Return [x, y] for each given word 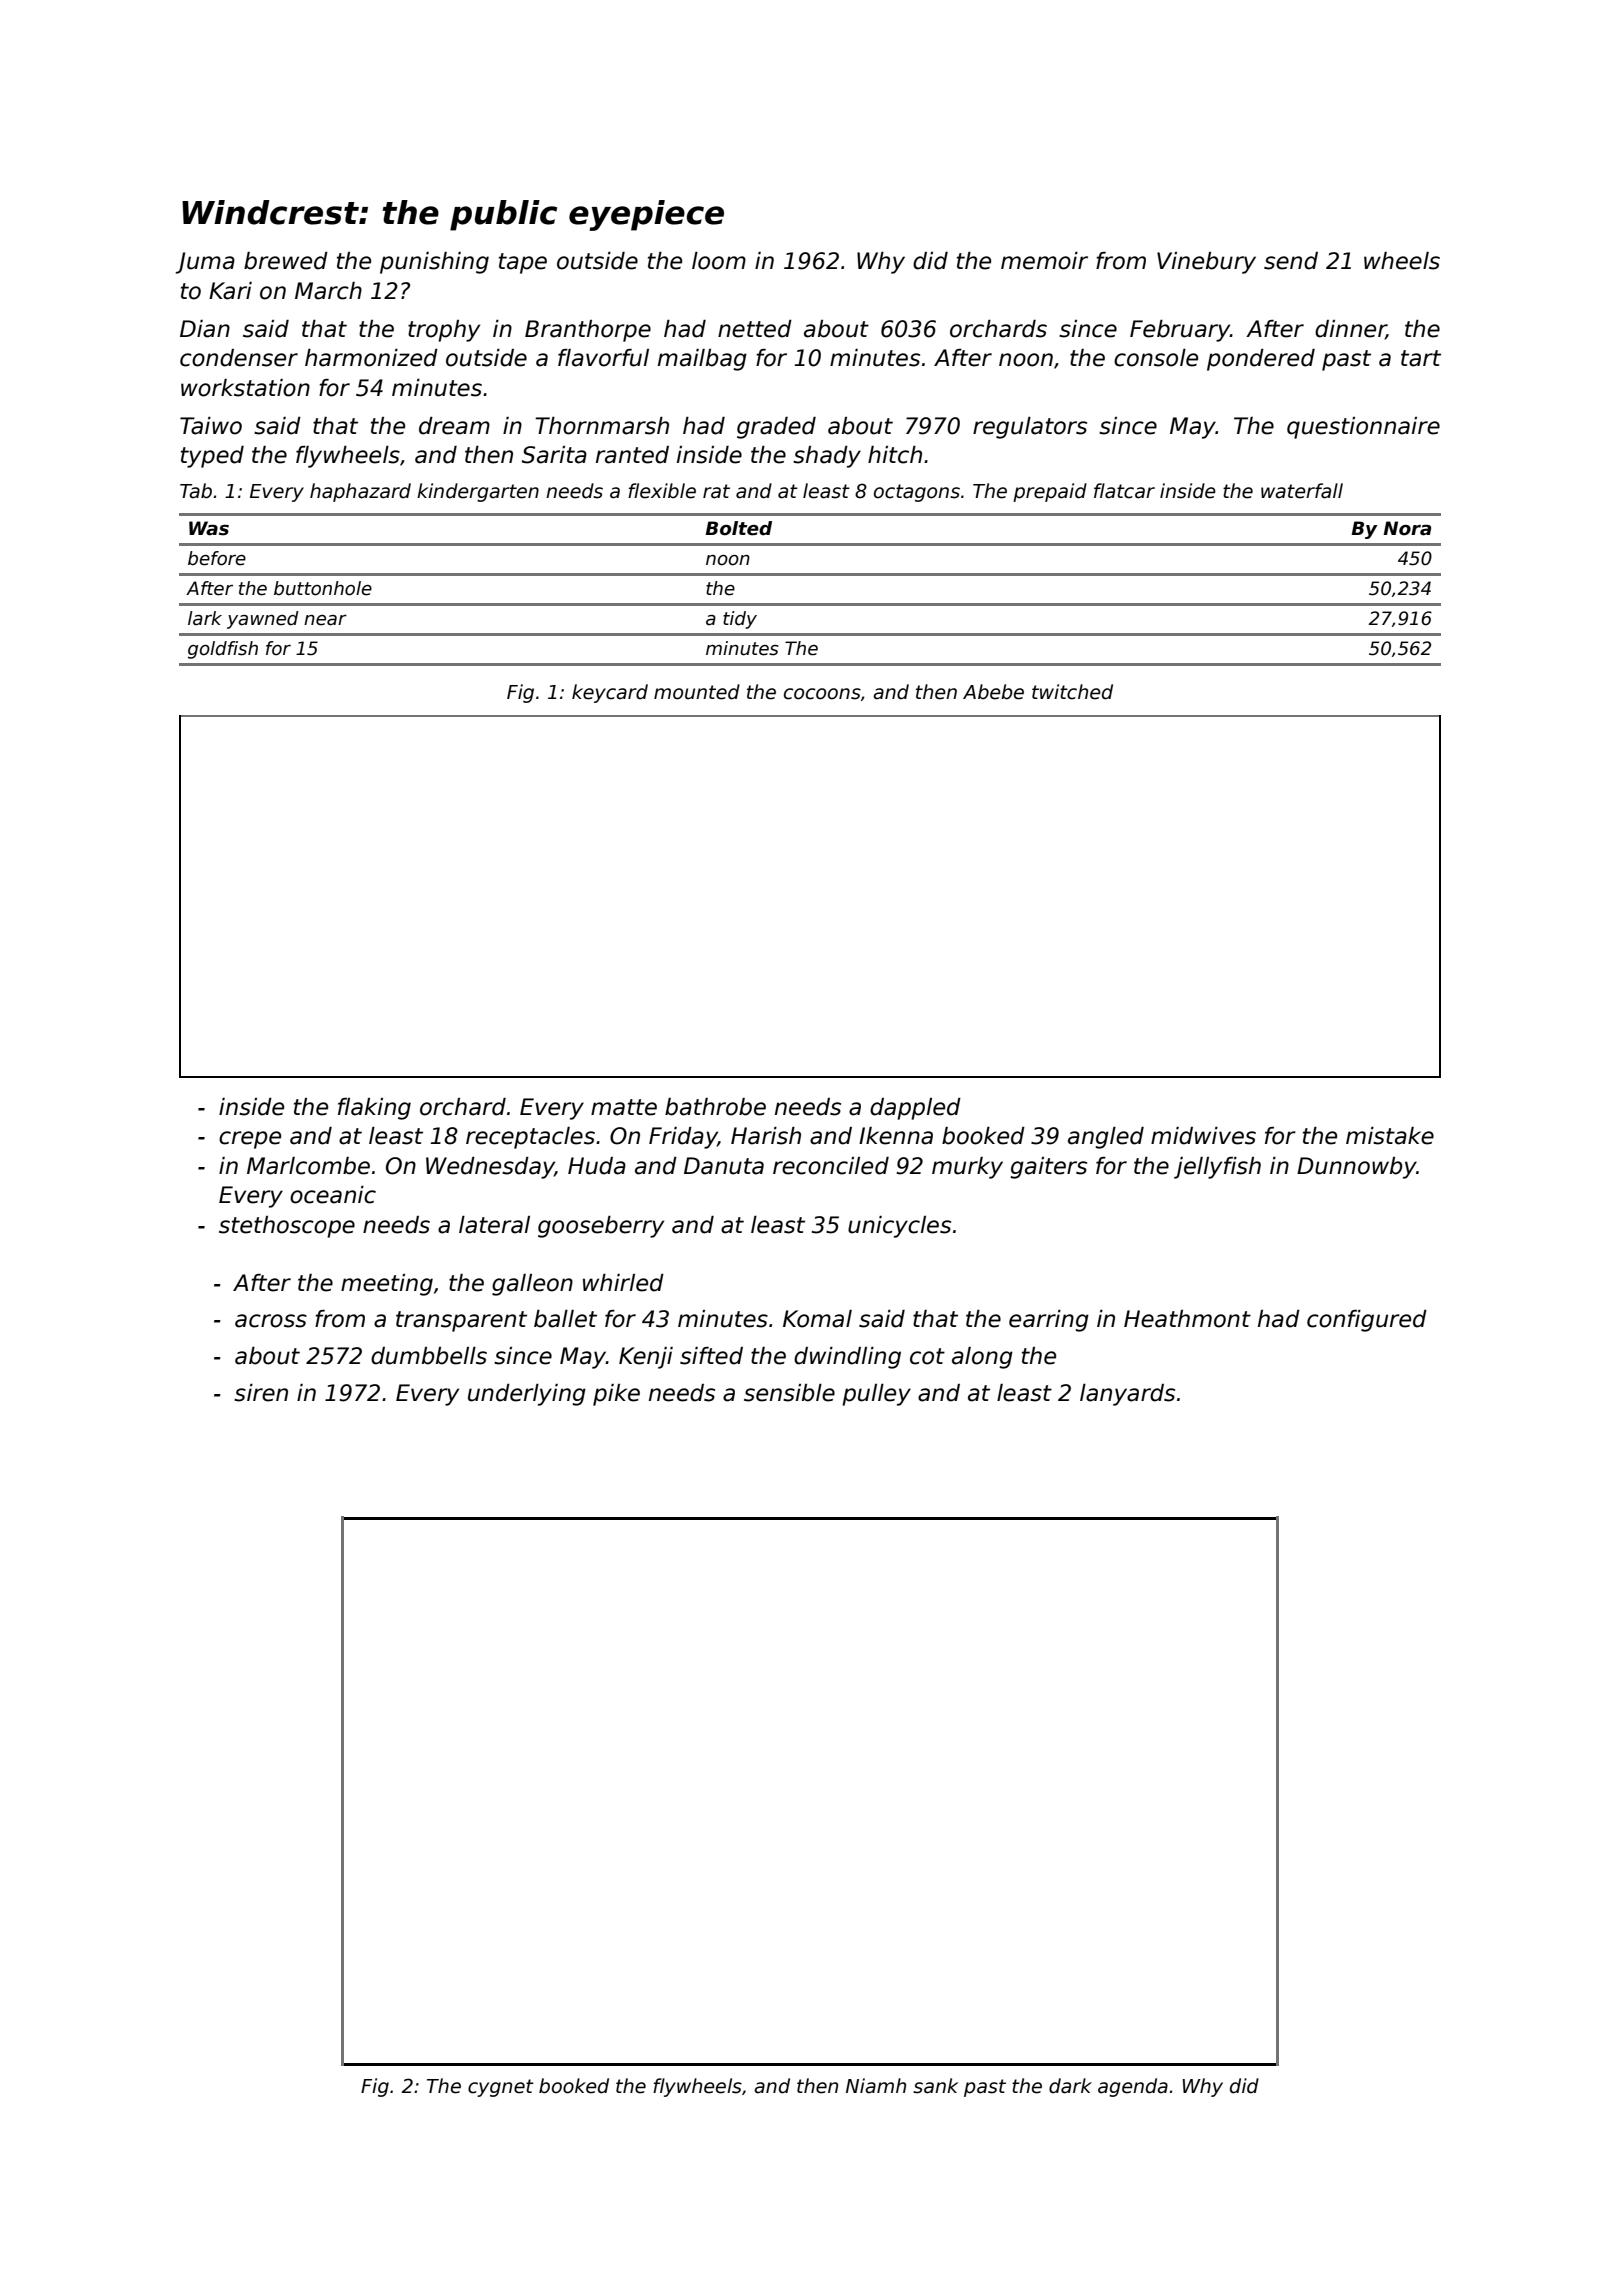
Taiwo [211, 426]
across [271, 1321]
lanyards [1127, 1395]
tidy [740, 620]
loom [719, 261]
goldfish [223, 650]
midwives [1203, 1136]
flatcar [1124, 491]
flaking [374, 1109]
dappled [915, 1109]
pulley [876, 1395]
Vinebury [1206, 263]
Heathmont [1187, 1319]
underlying [527, 1395]
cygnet [501, 2088]
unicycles [899, 1227]
